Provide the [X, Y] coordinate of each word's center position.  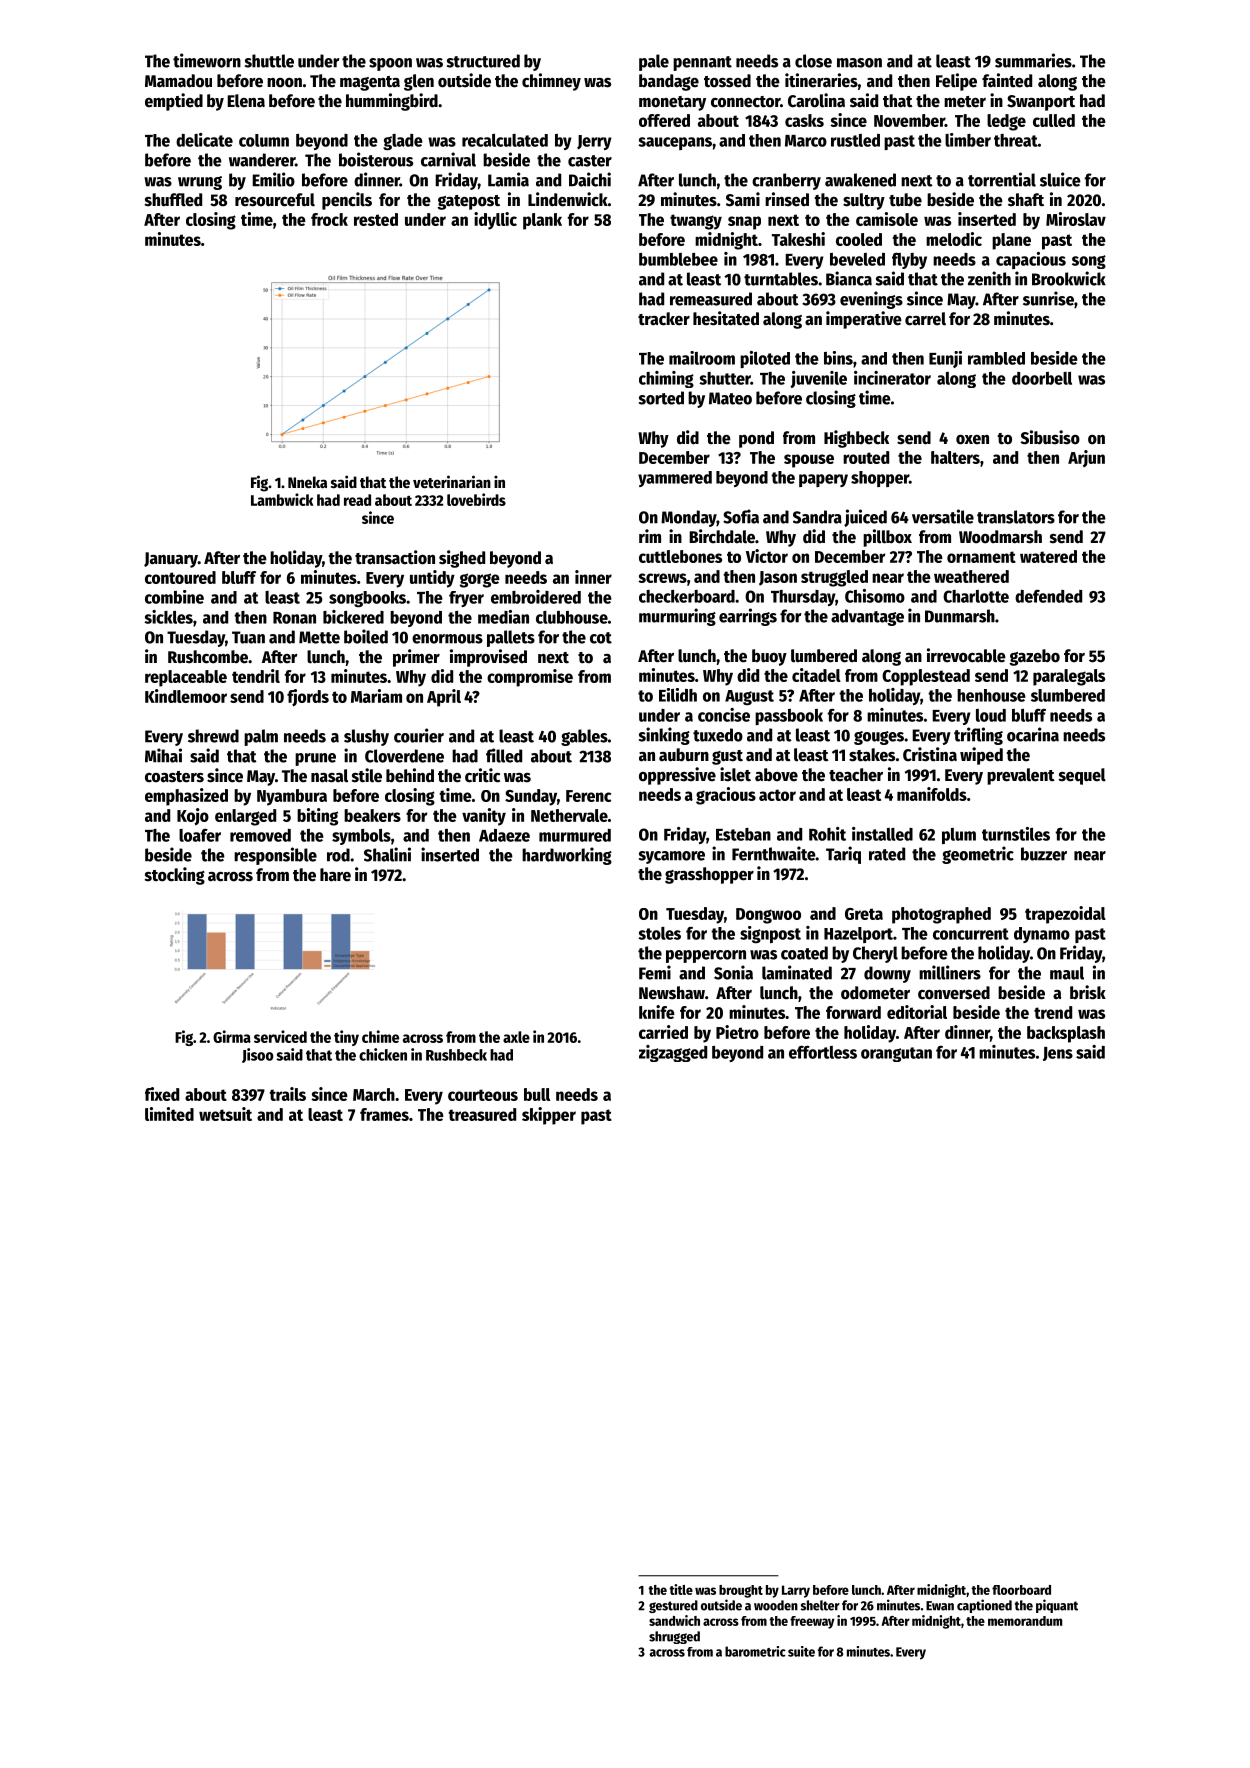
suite [801, 1651]
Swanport [1041, 103]
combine [174, 597]
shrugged [674, 1637]
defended [1048, 596]
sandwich [674, 1620]
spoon [390, 64]
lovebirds [476, 499]
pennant [702, 63]
